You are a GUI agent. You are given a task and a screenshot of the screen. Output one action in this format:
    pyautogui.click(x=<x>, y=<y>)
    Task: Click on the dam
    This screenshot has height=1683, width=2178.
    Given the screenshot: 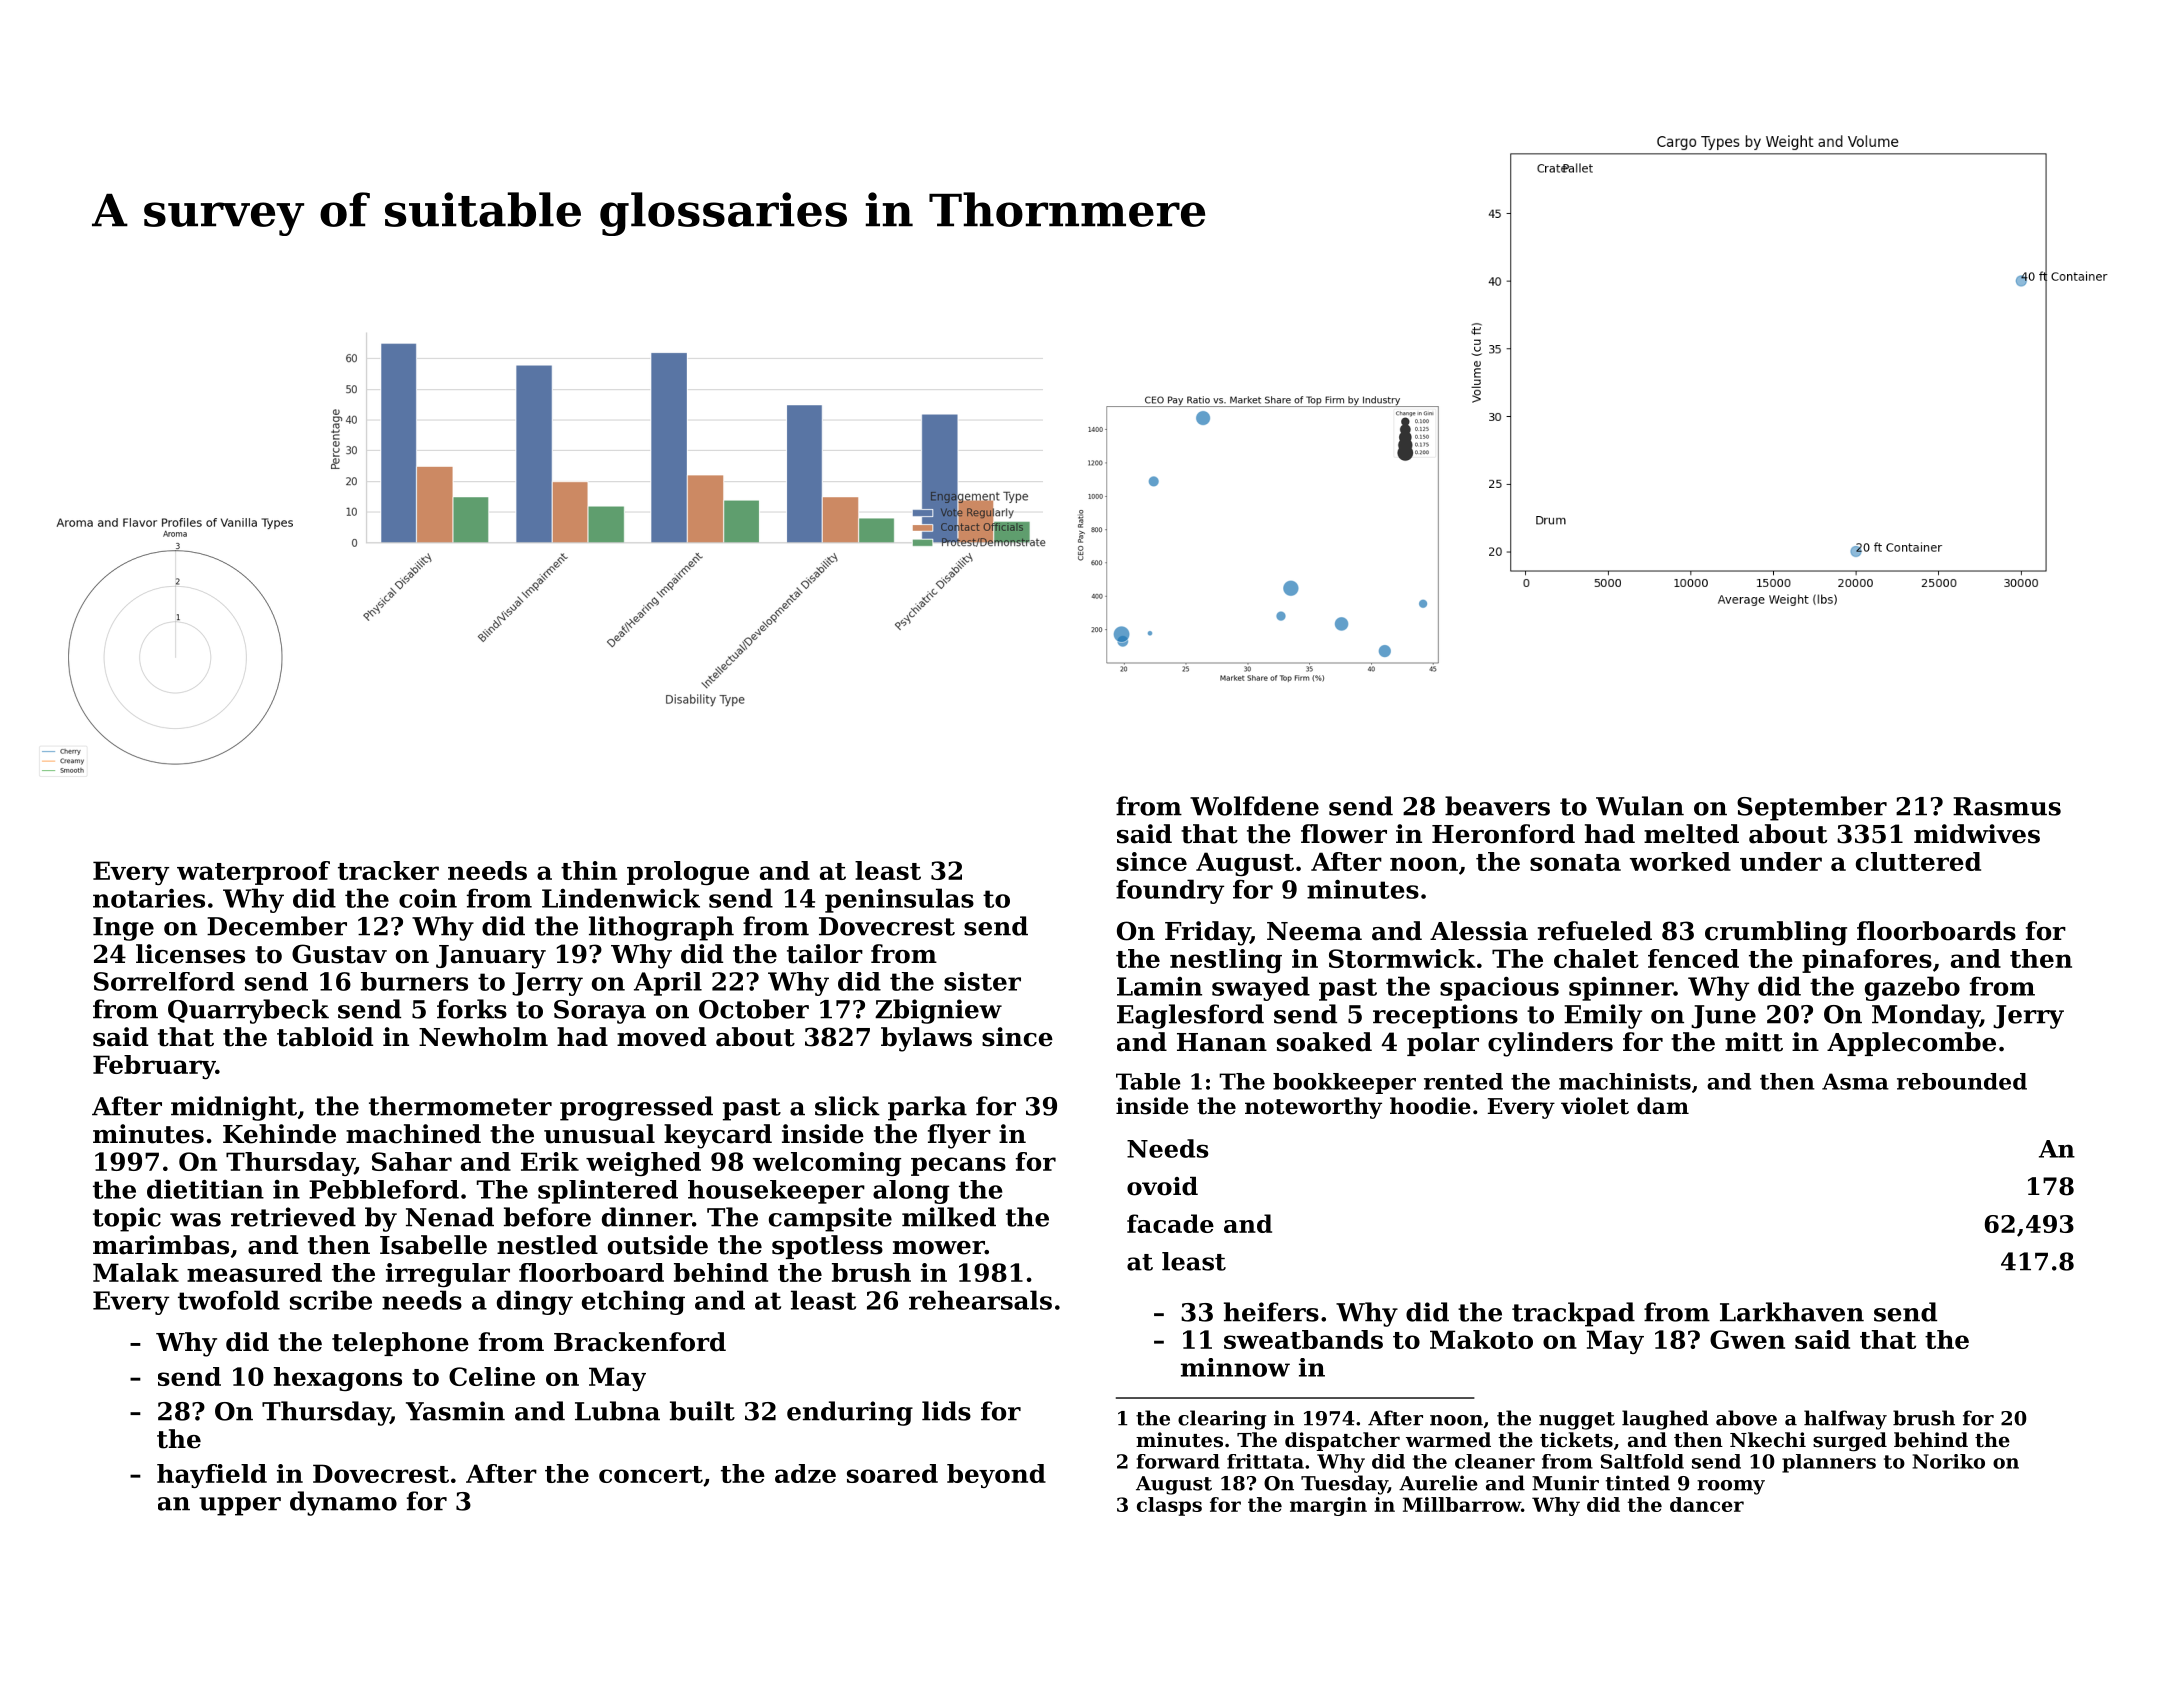 What is the action you would take?
    pyautogui.click(x=1663, y=1106)
